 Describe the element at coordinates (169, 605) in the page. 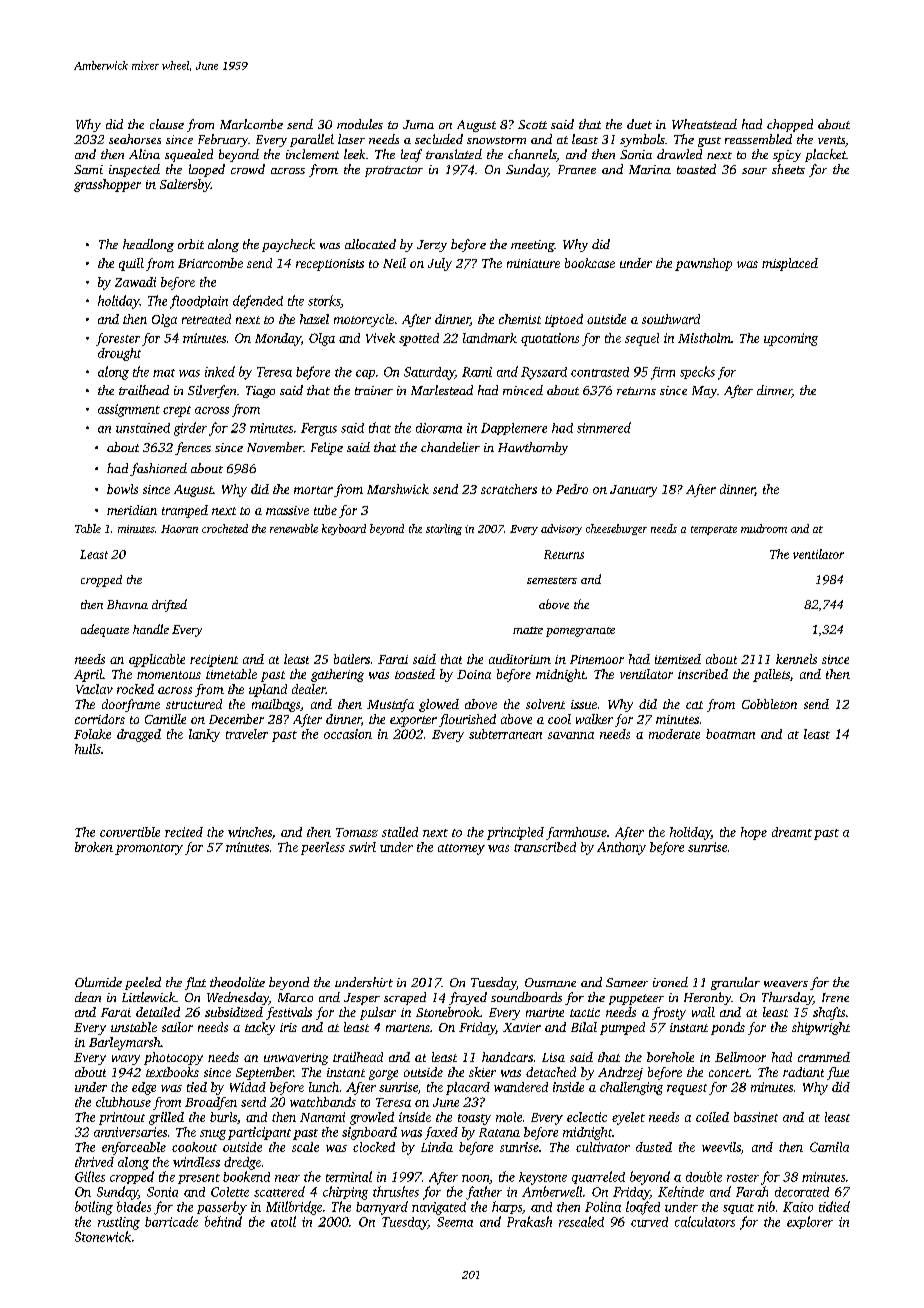

I see `drifted` at that location.
